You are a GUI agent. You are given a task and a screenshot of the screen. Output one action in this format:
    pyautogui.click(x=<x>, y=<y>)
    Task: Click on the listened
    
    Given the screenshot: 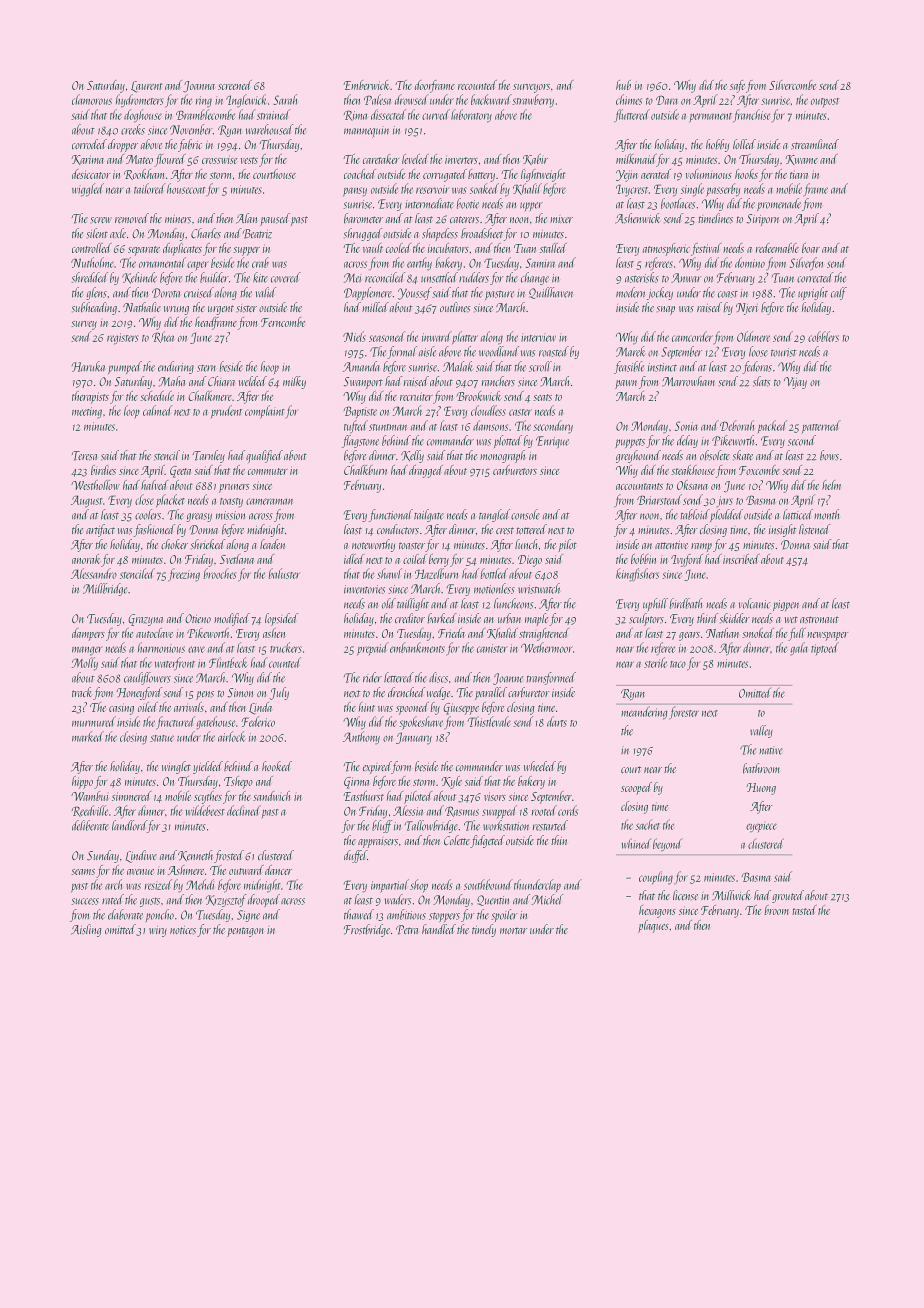 What is the action you would take?
    pyautogui.click(x=814, y=529)
